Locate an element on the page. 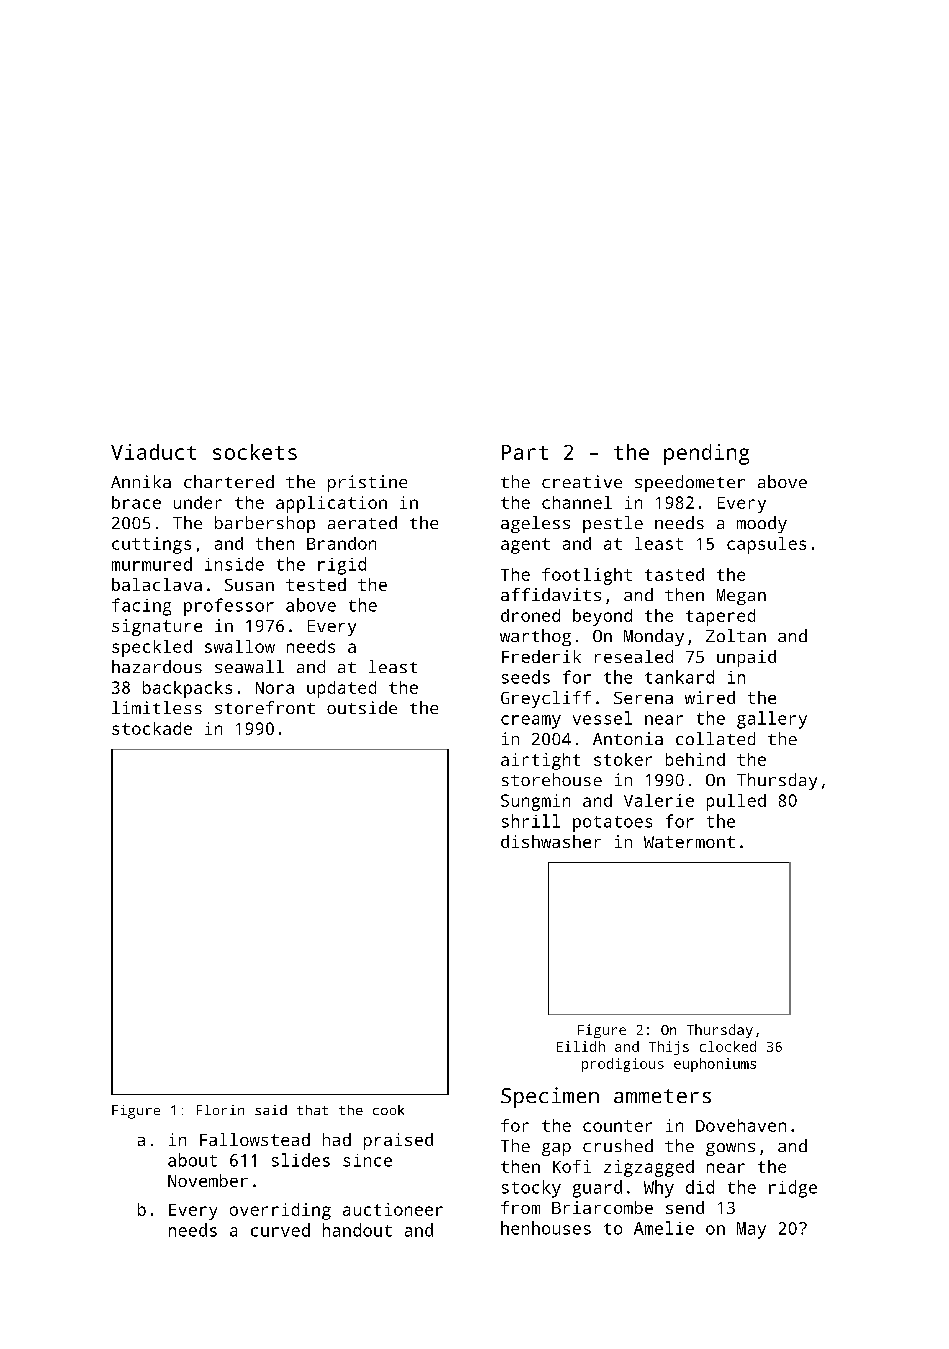  airtight is located at coordinates (540, 761).
